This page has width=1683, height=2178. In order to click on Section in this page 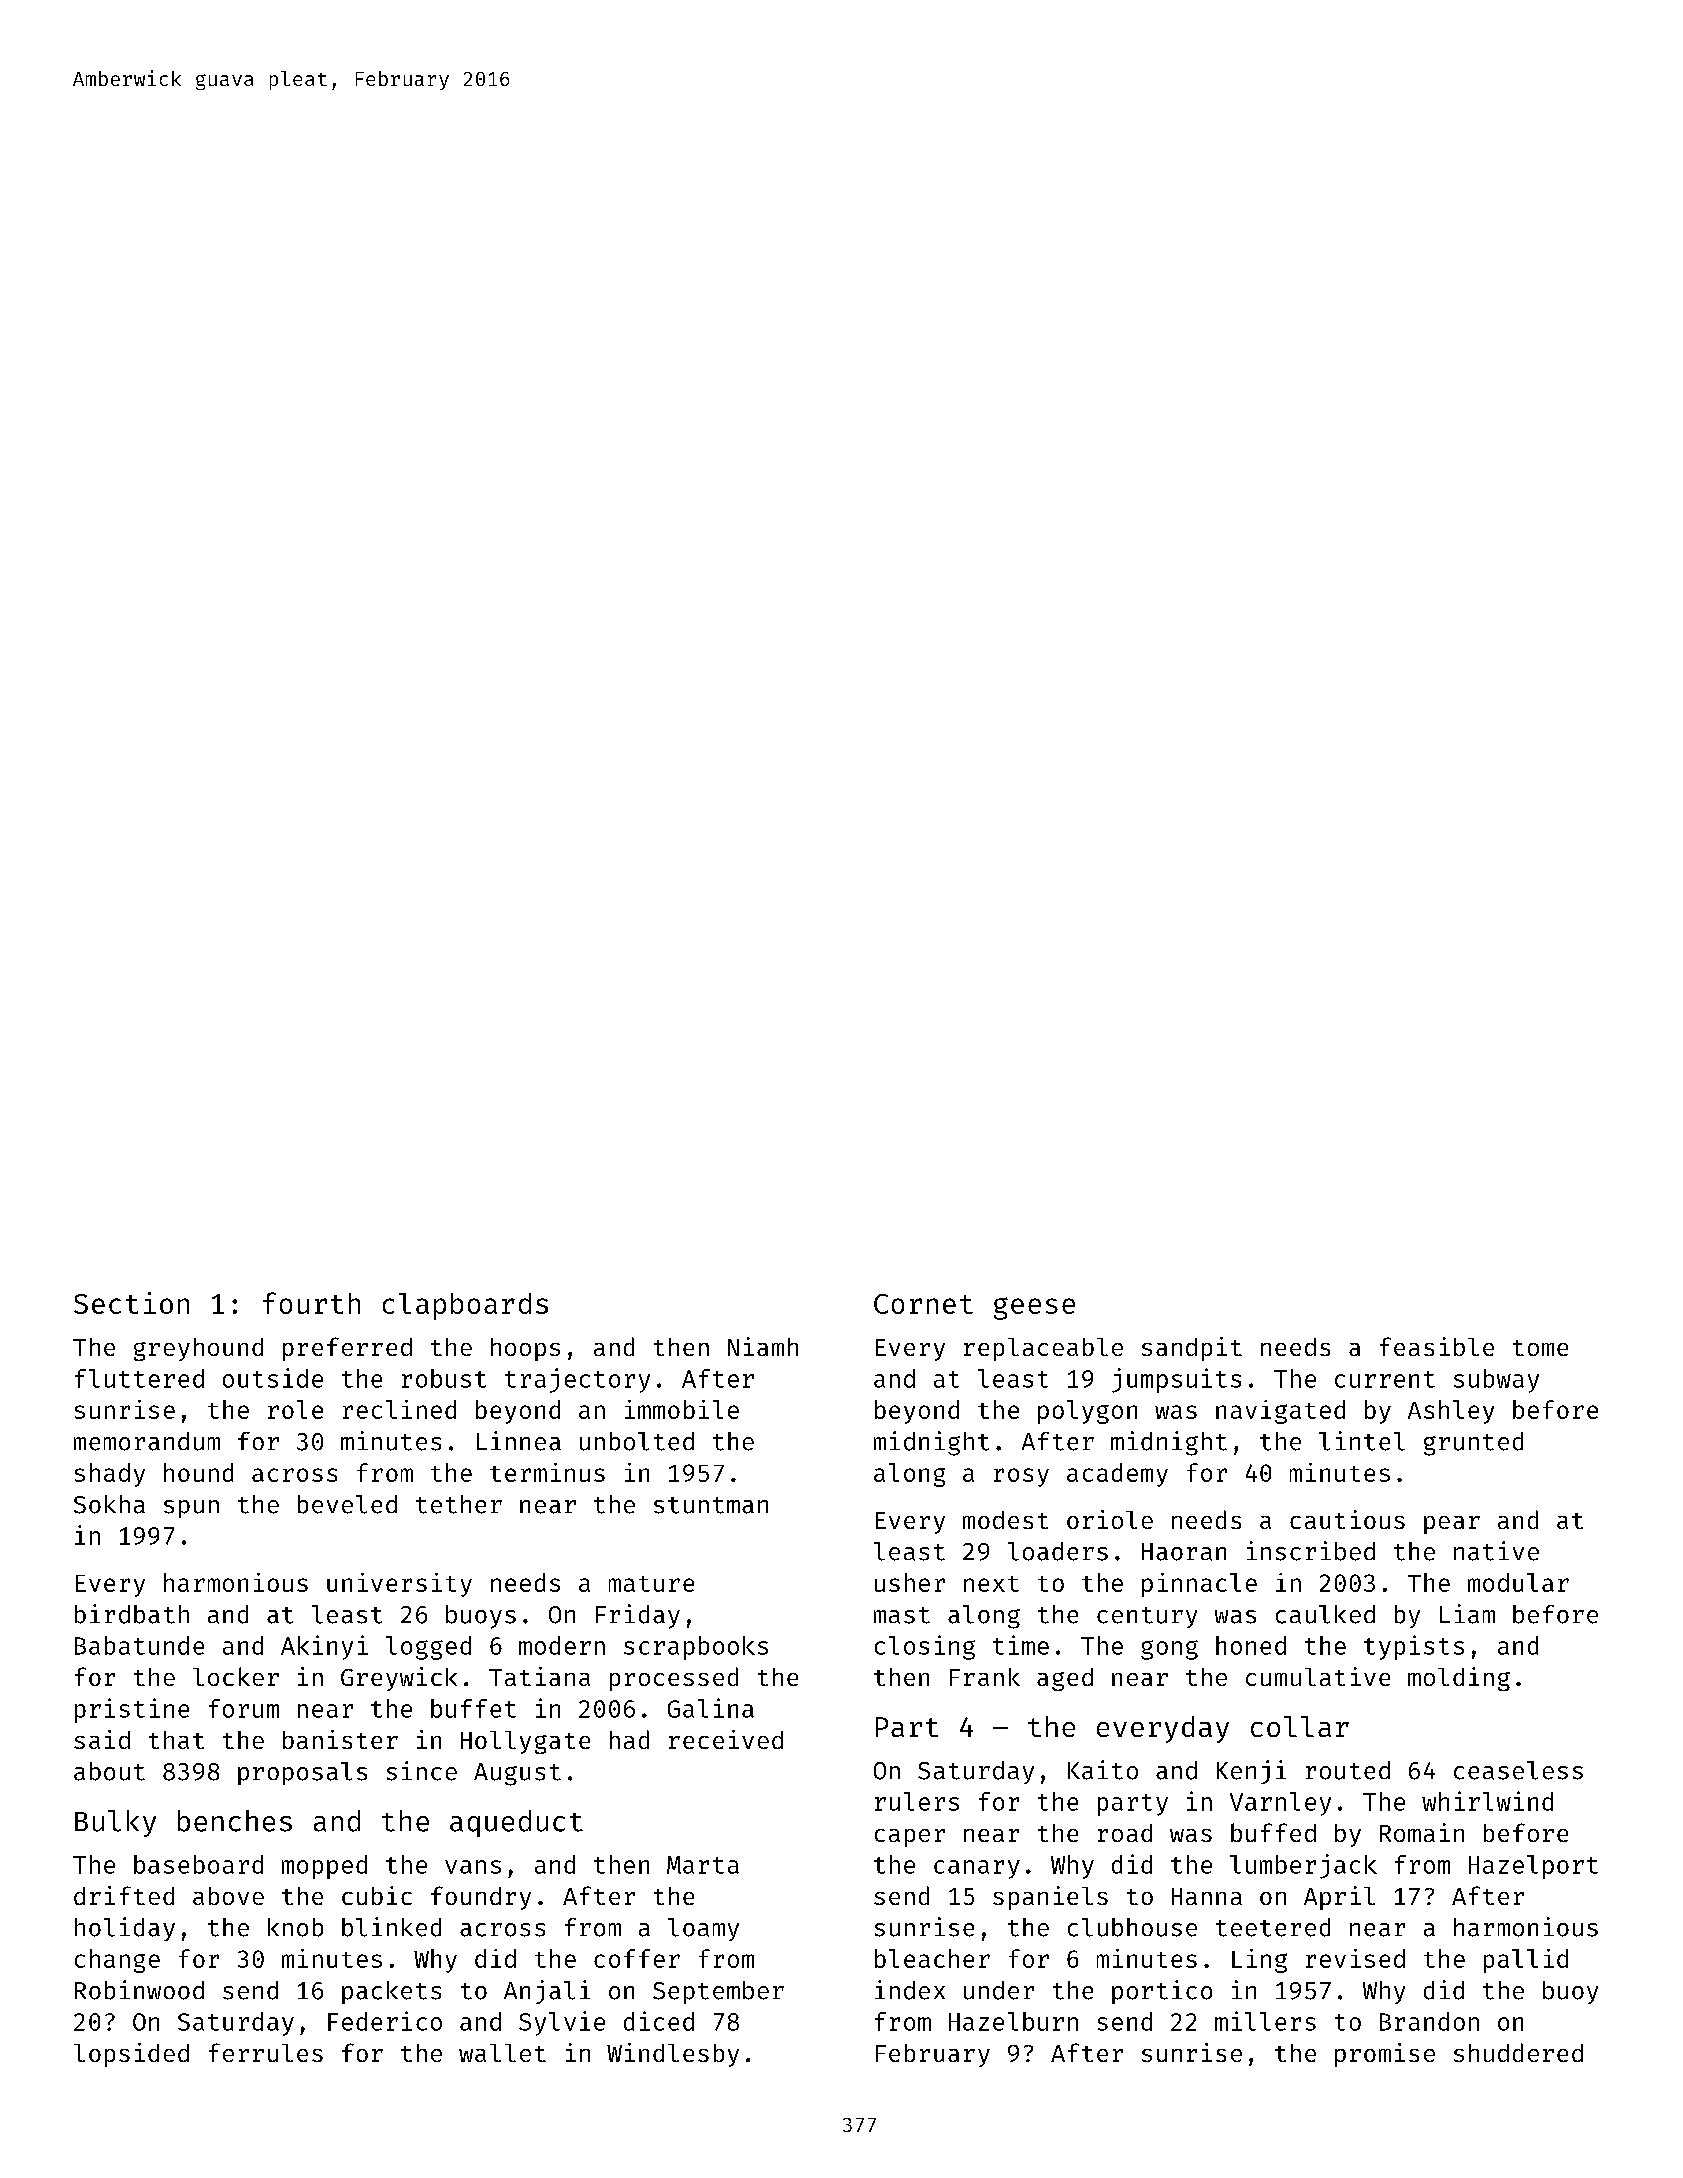, I will do `click(131, 1303)`.
